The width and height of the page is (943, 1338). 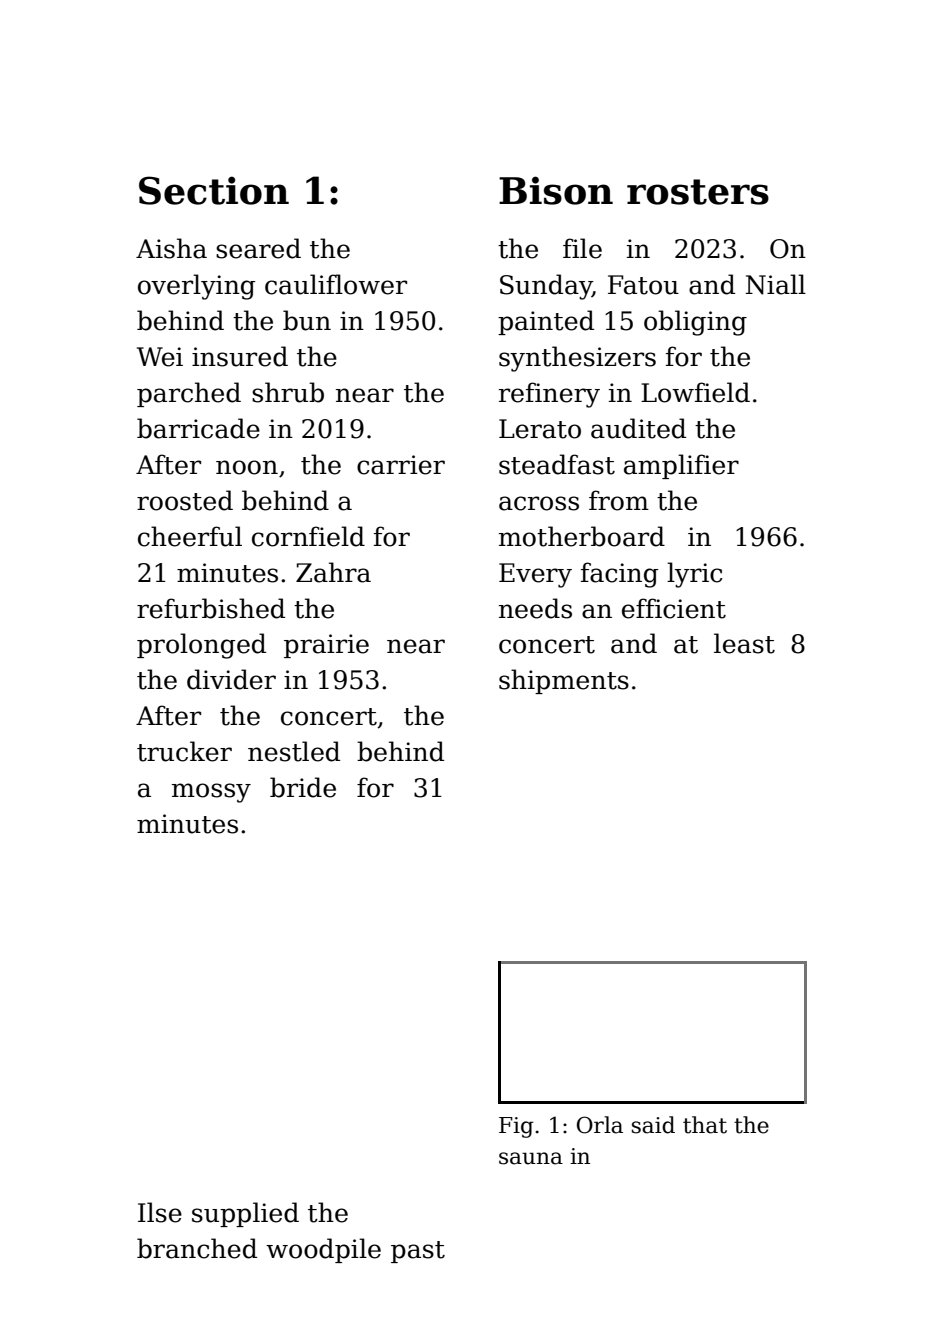 What do you see at coordinates (184, 751) in the page?
I see `trucker` at bounding box center [184, 751].
